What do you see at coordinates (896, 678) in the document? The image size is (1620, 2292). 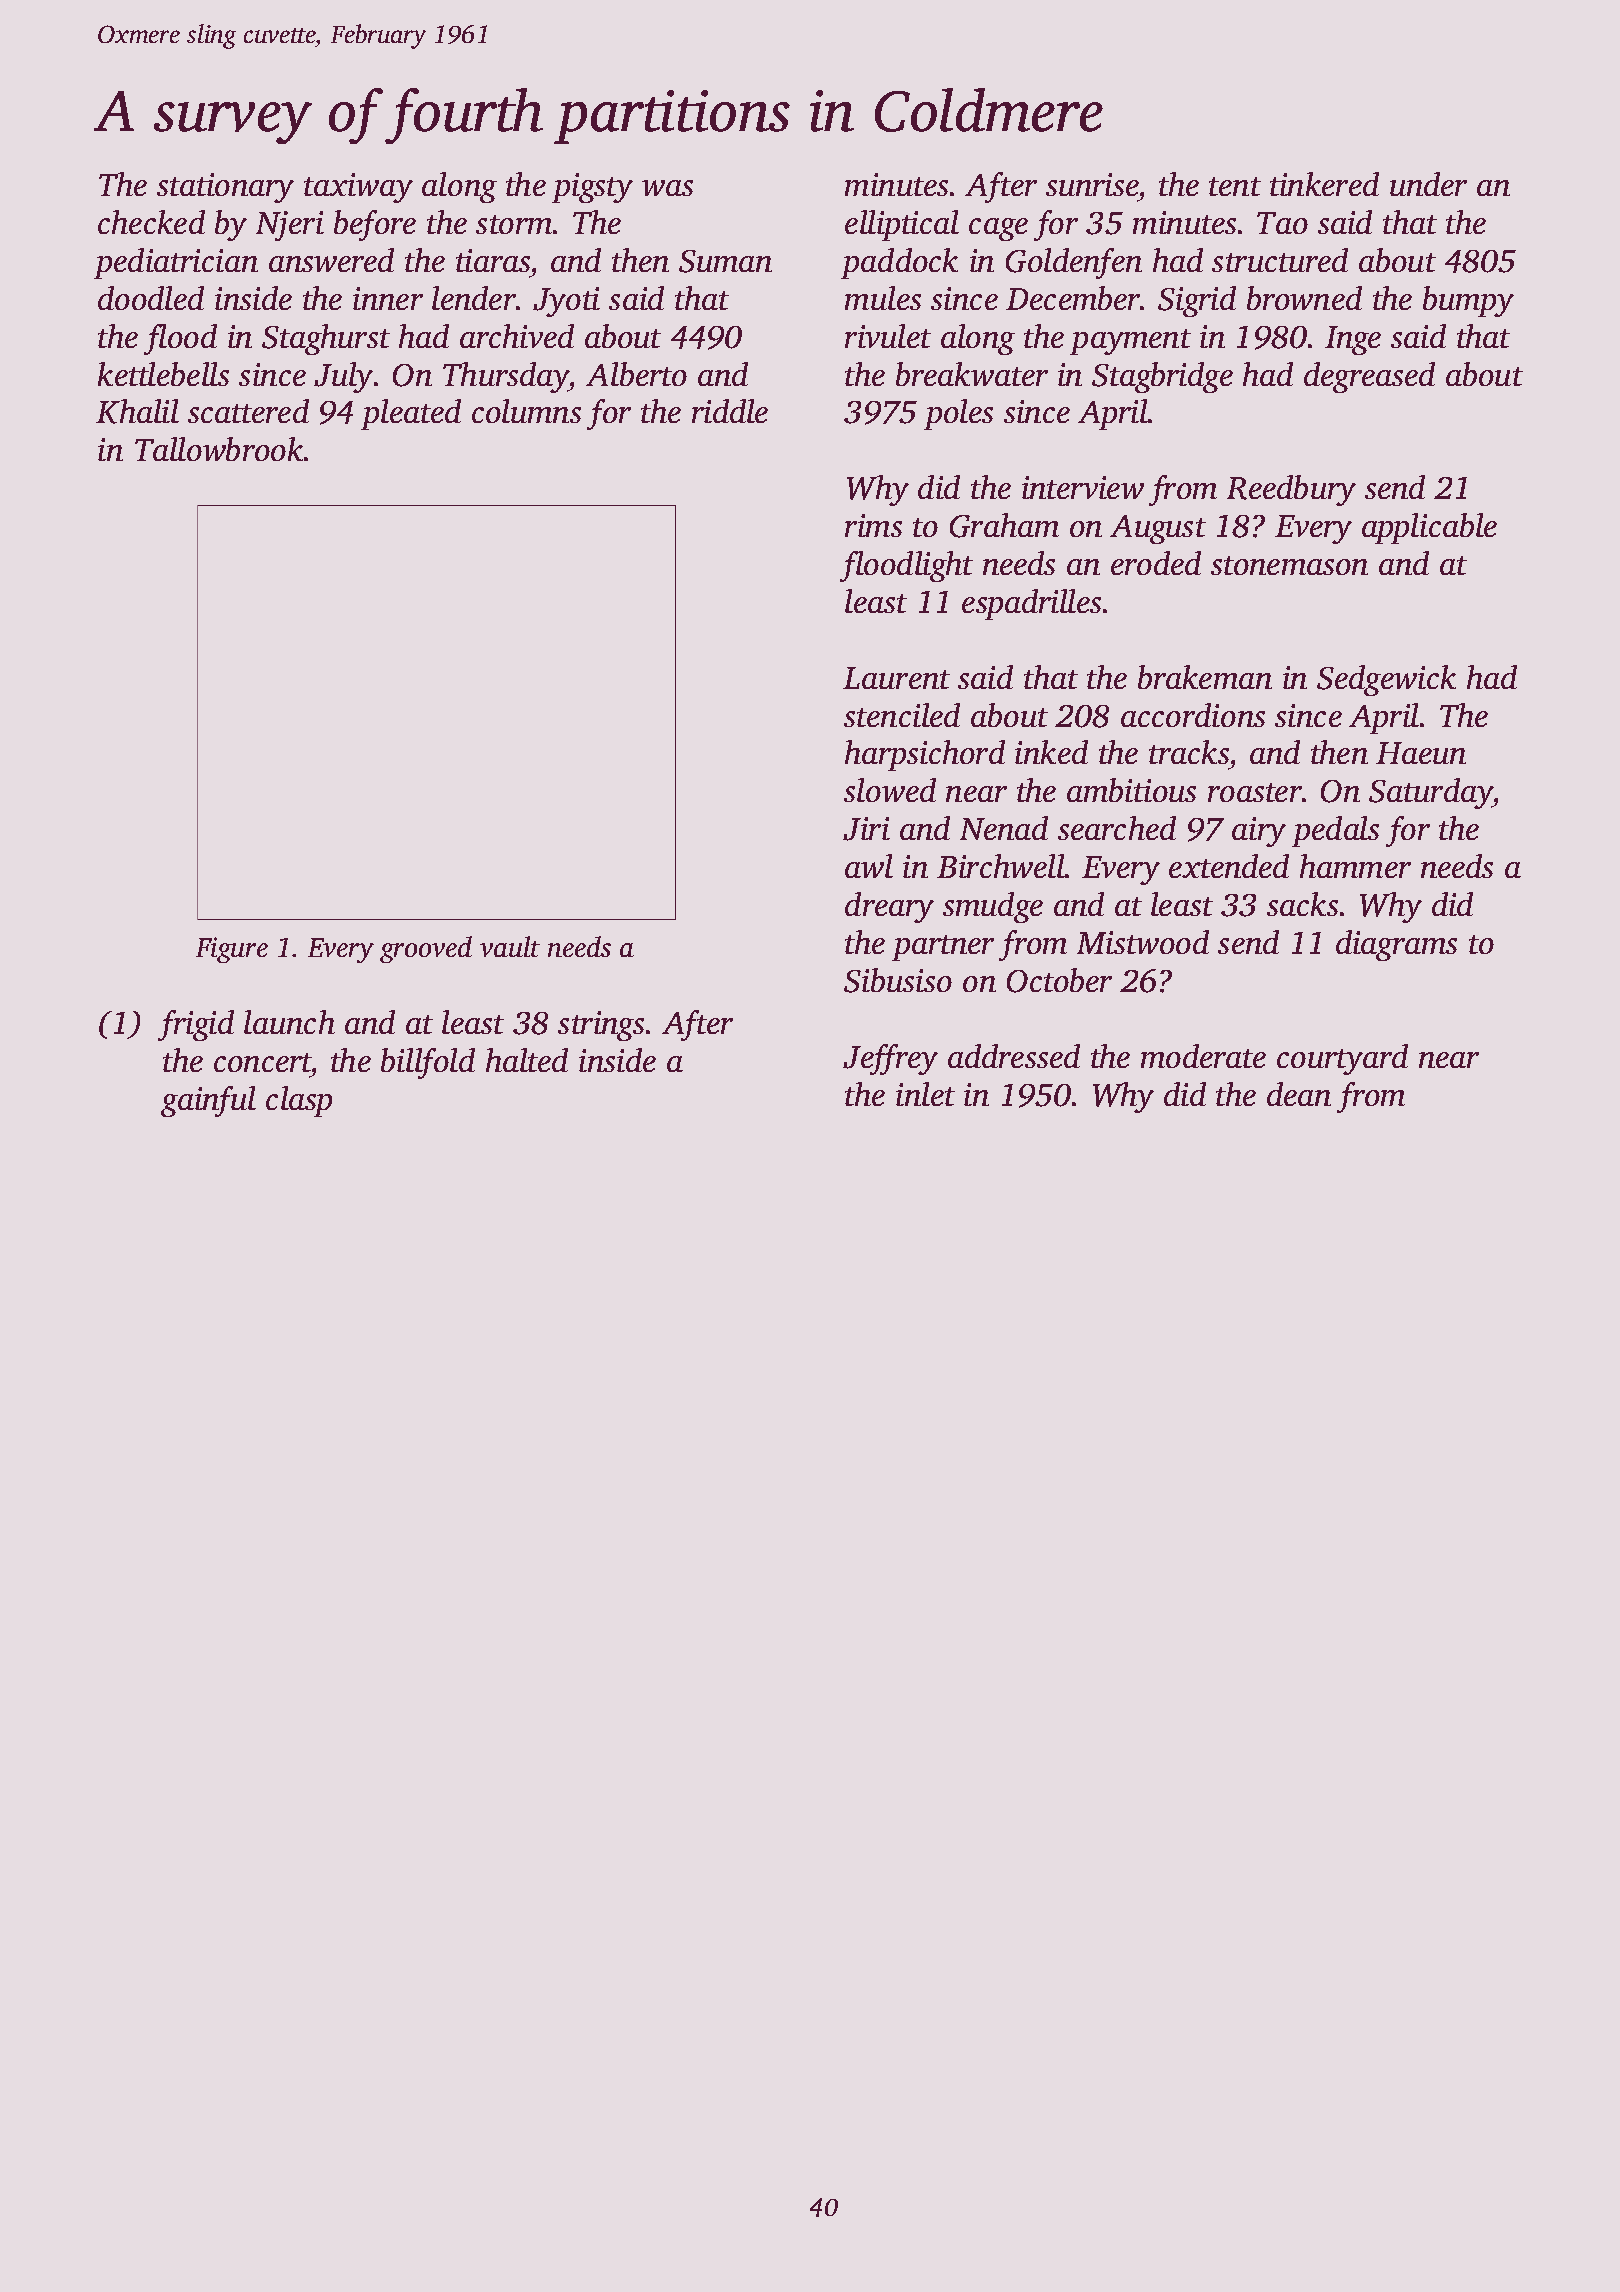 I see `Laurent` at bounding box center [896, 678].
